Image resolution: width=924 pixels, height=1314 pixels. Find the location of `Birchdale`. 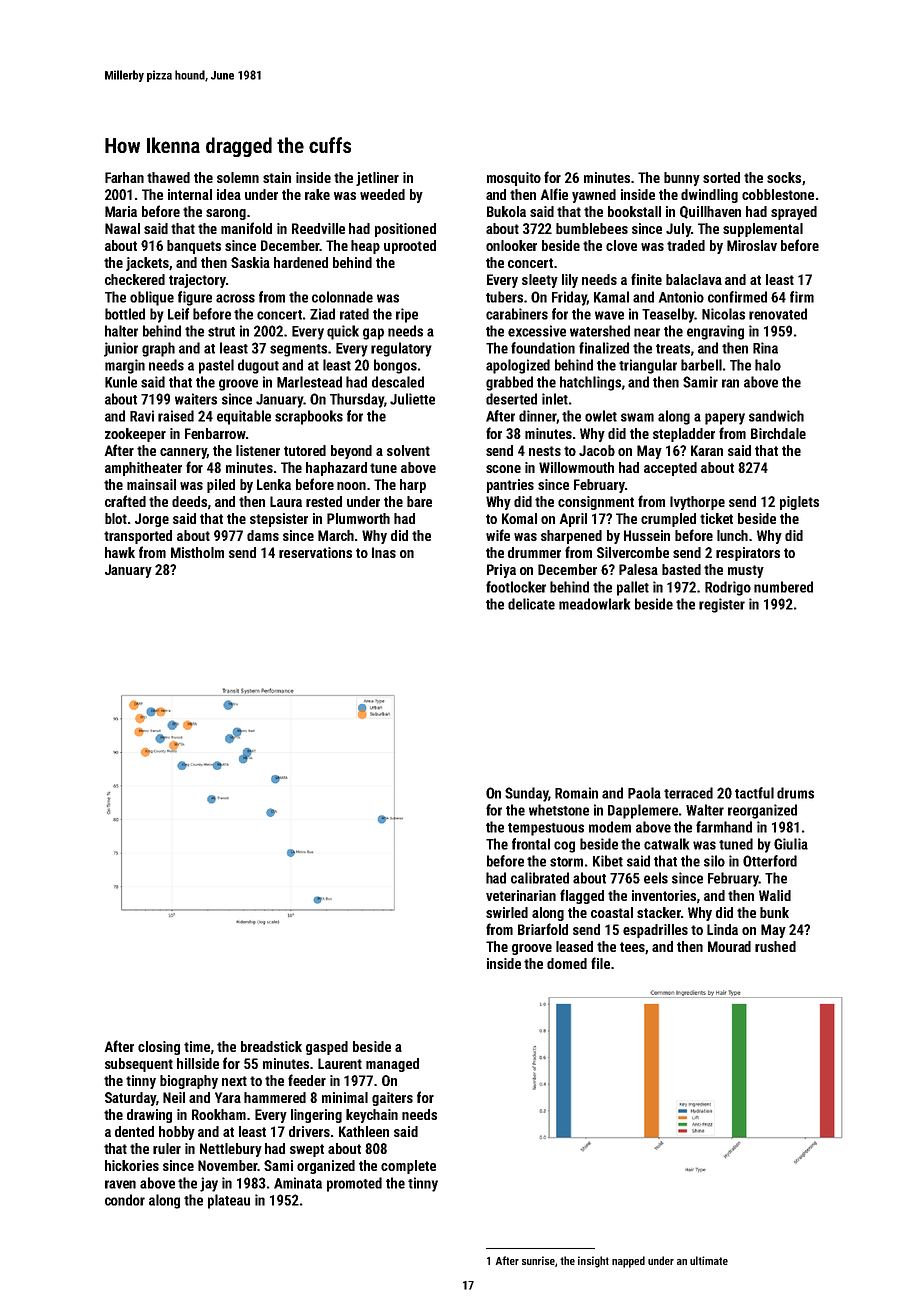

Birchdale is located at coordinates (778, 433).
